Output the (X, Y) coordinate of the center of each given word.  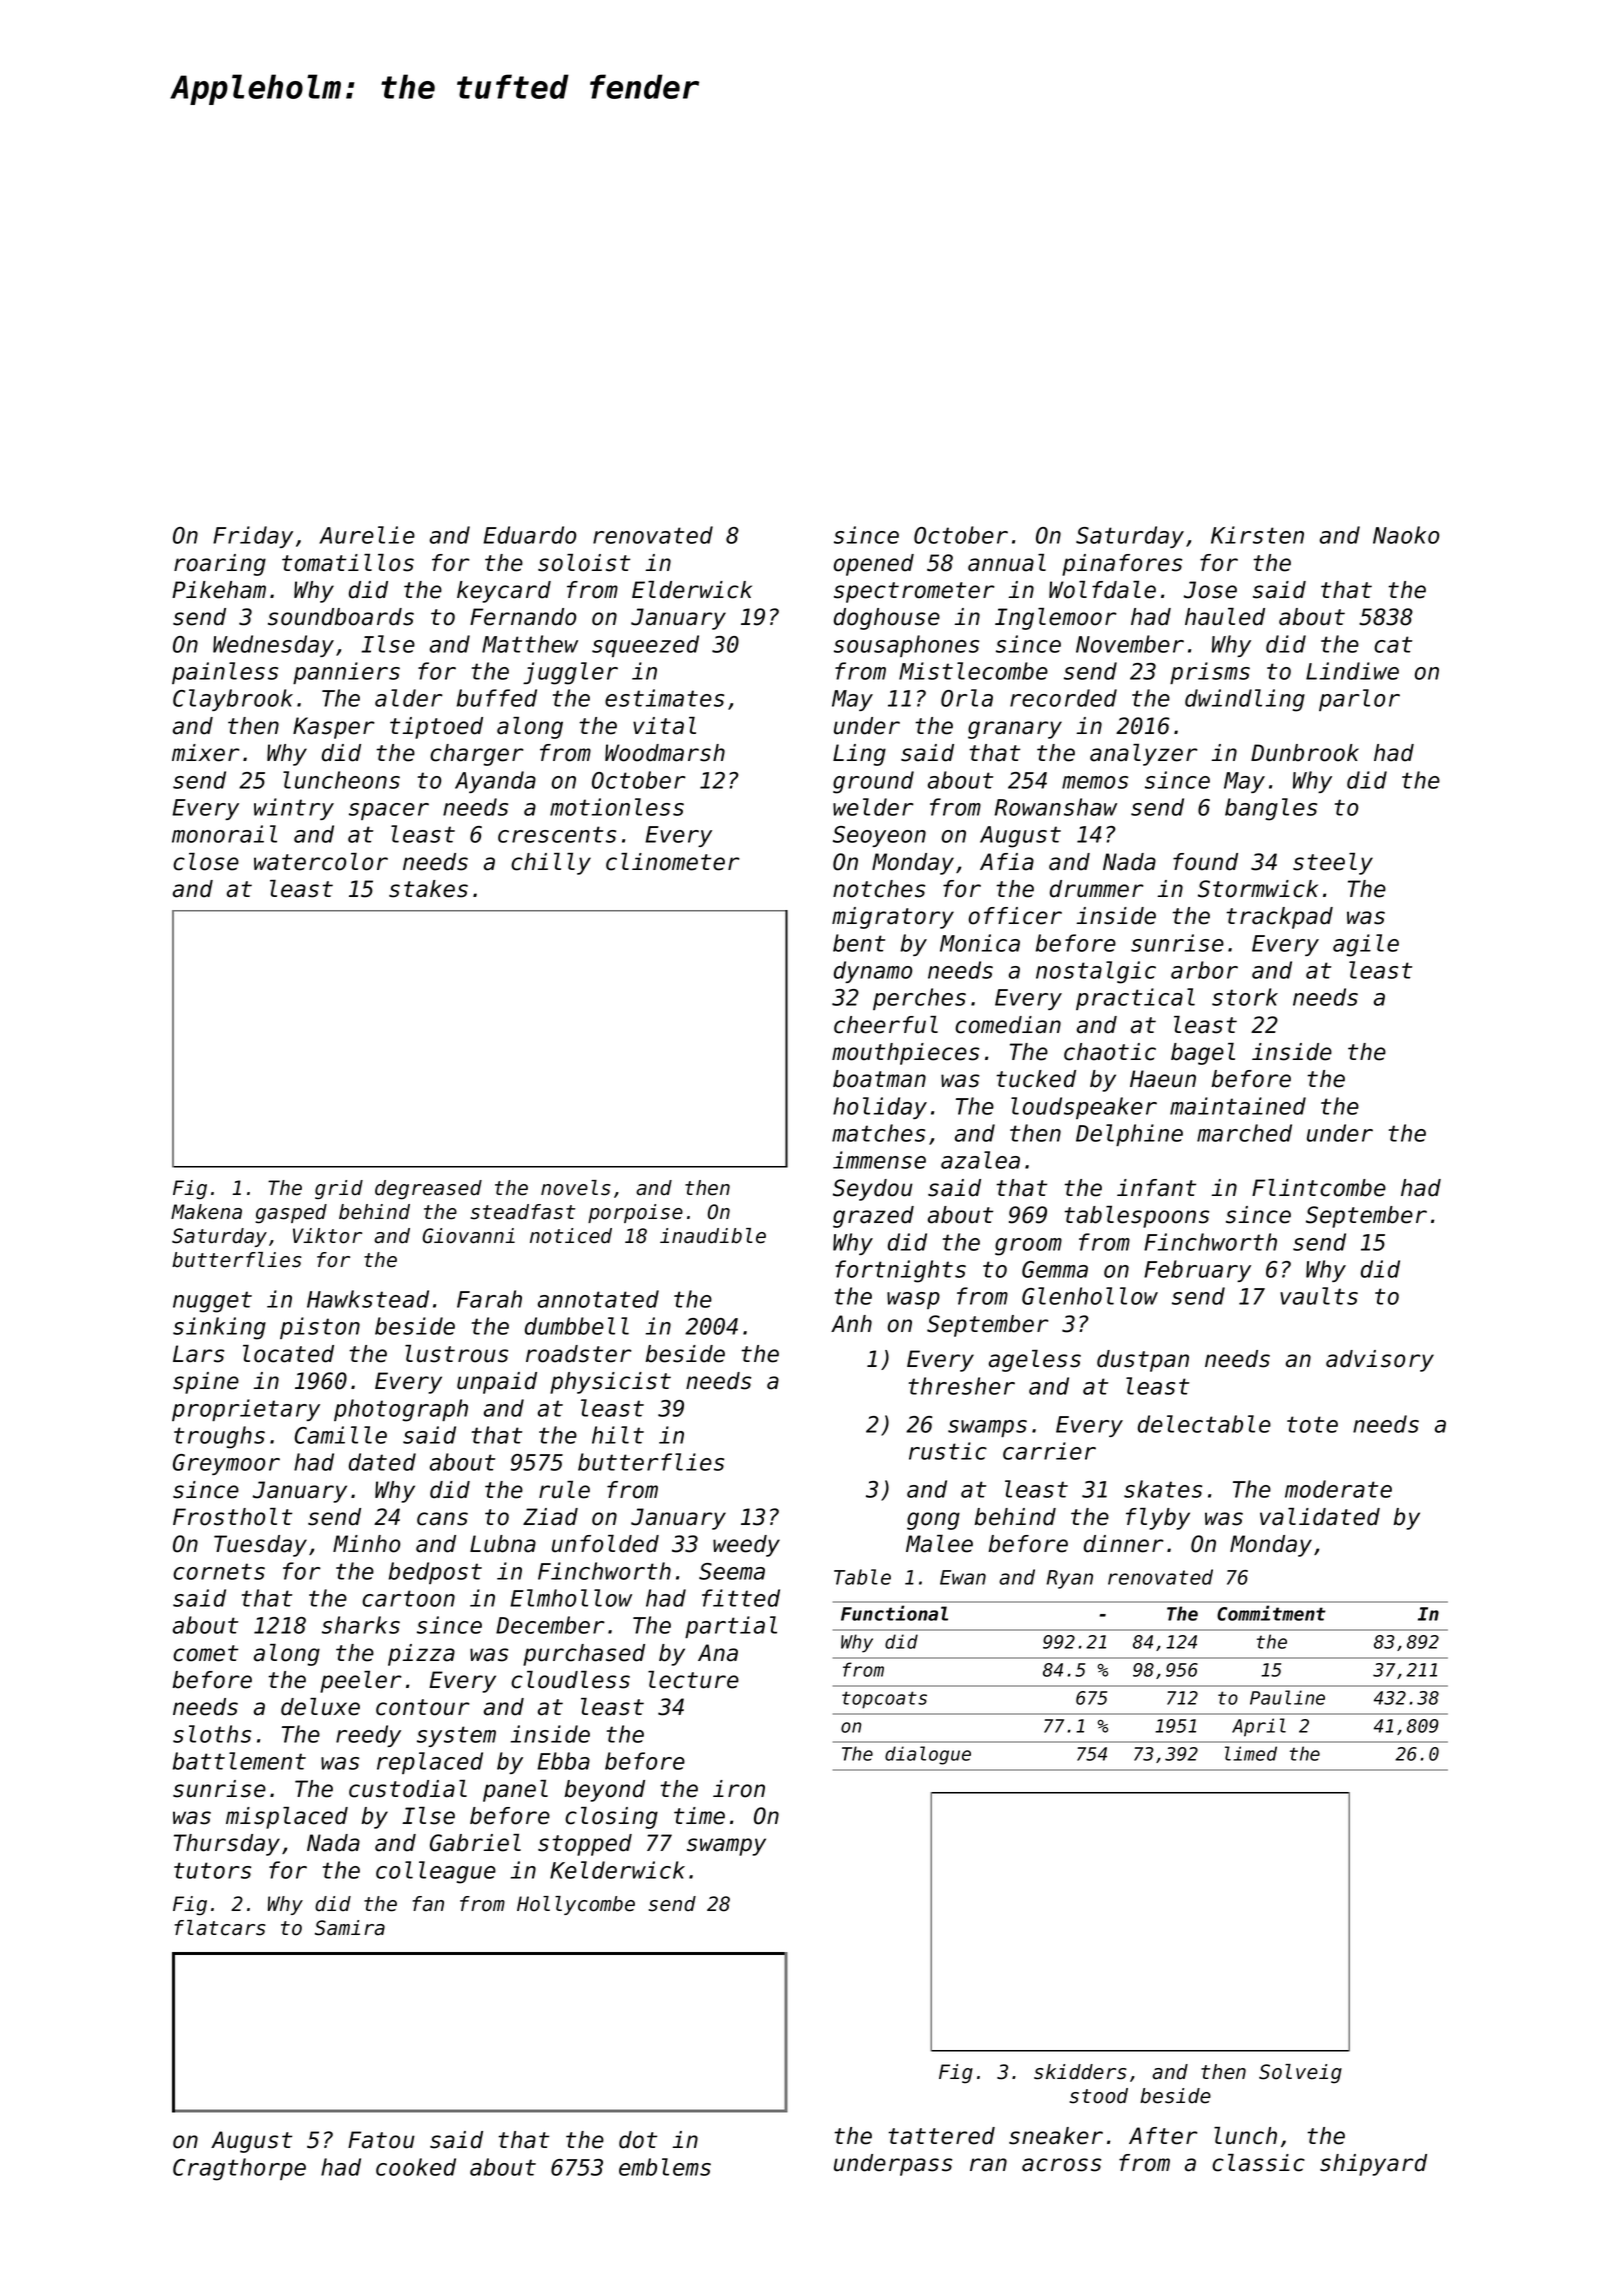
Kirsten (1257, 535)
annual (1007, 563)
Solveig (1300, 2074)
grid (339, 1190)
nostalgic (1096, 972)
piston (320, 1328)
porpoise (635, 1213)
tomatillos (348, 563)
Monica (980, 943)
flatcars (220, 1928)
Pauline (1287, 1697)
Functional (894, 1613)
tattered (941, 2136)
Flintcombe (1319, 1188)
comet (205, 1653)
